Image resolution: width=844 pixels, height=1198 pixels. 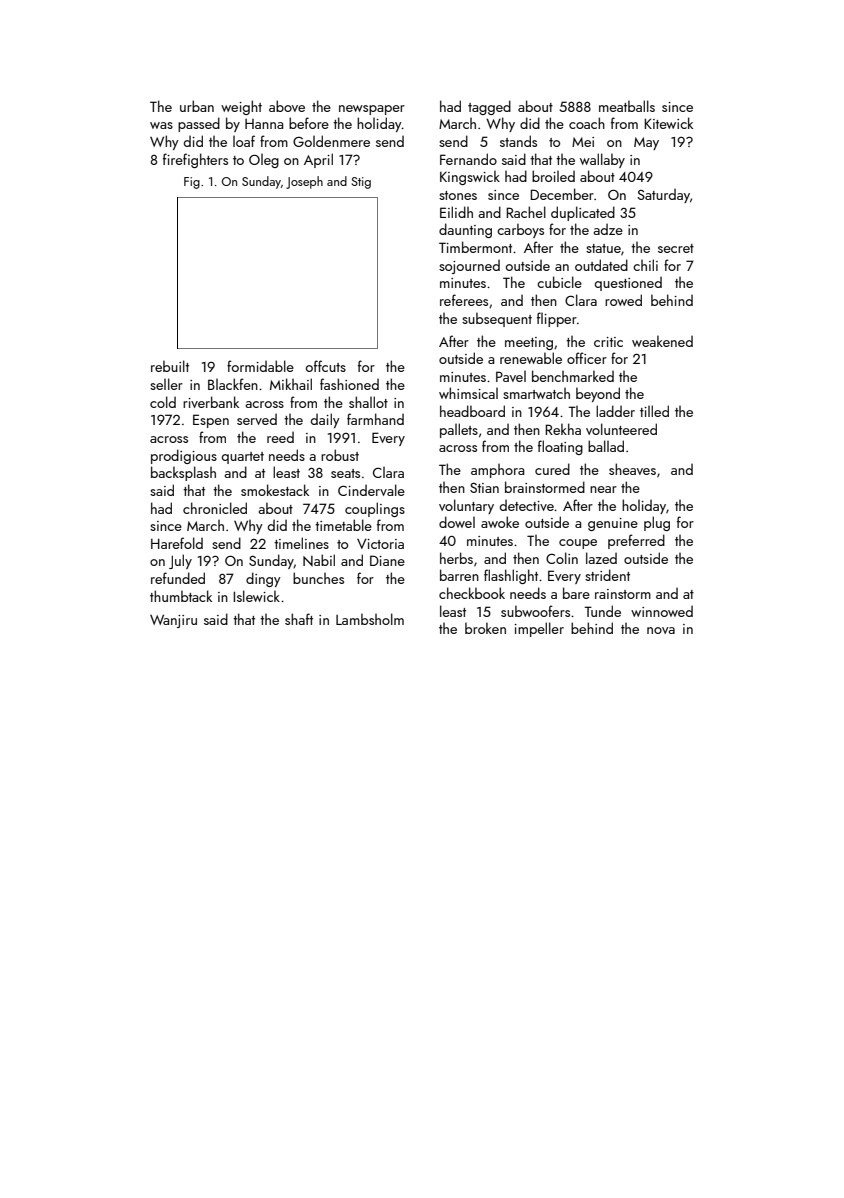 I want to click on formidable, so click(x=260, y=366).
